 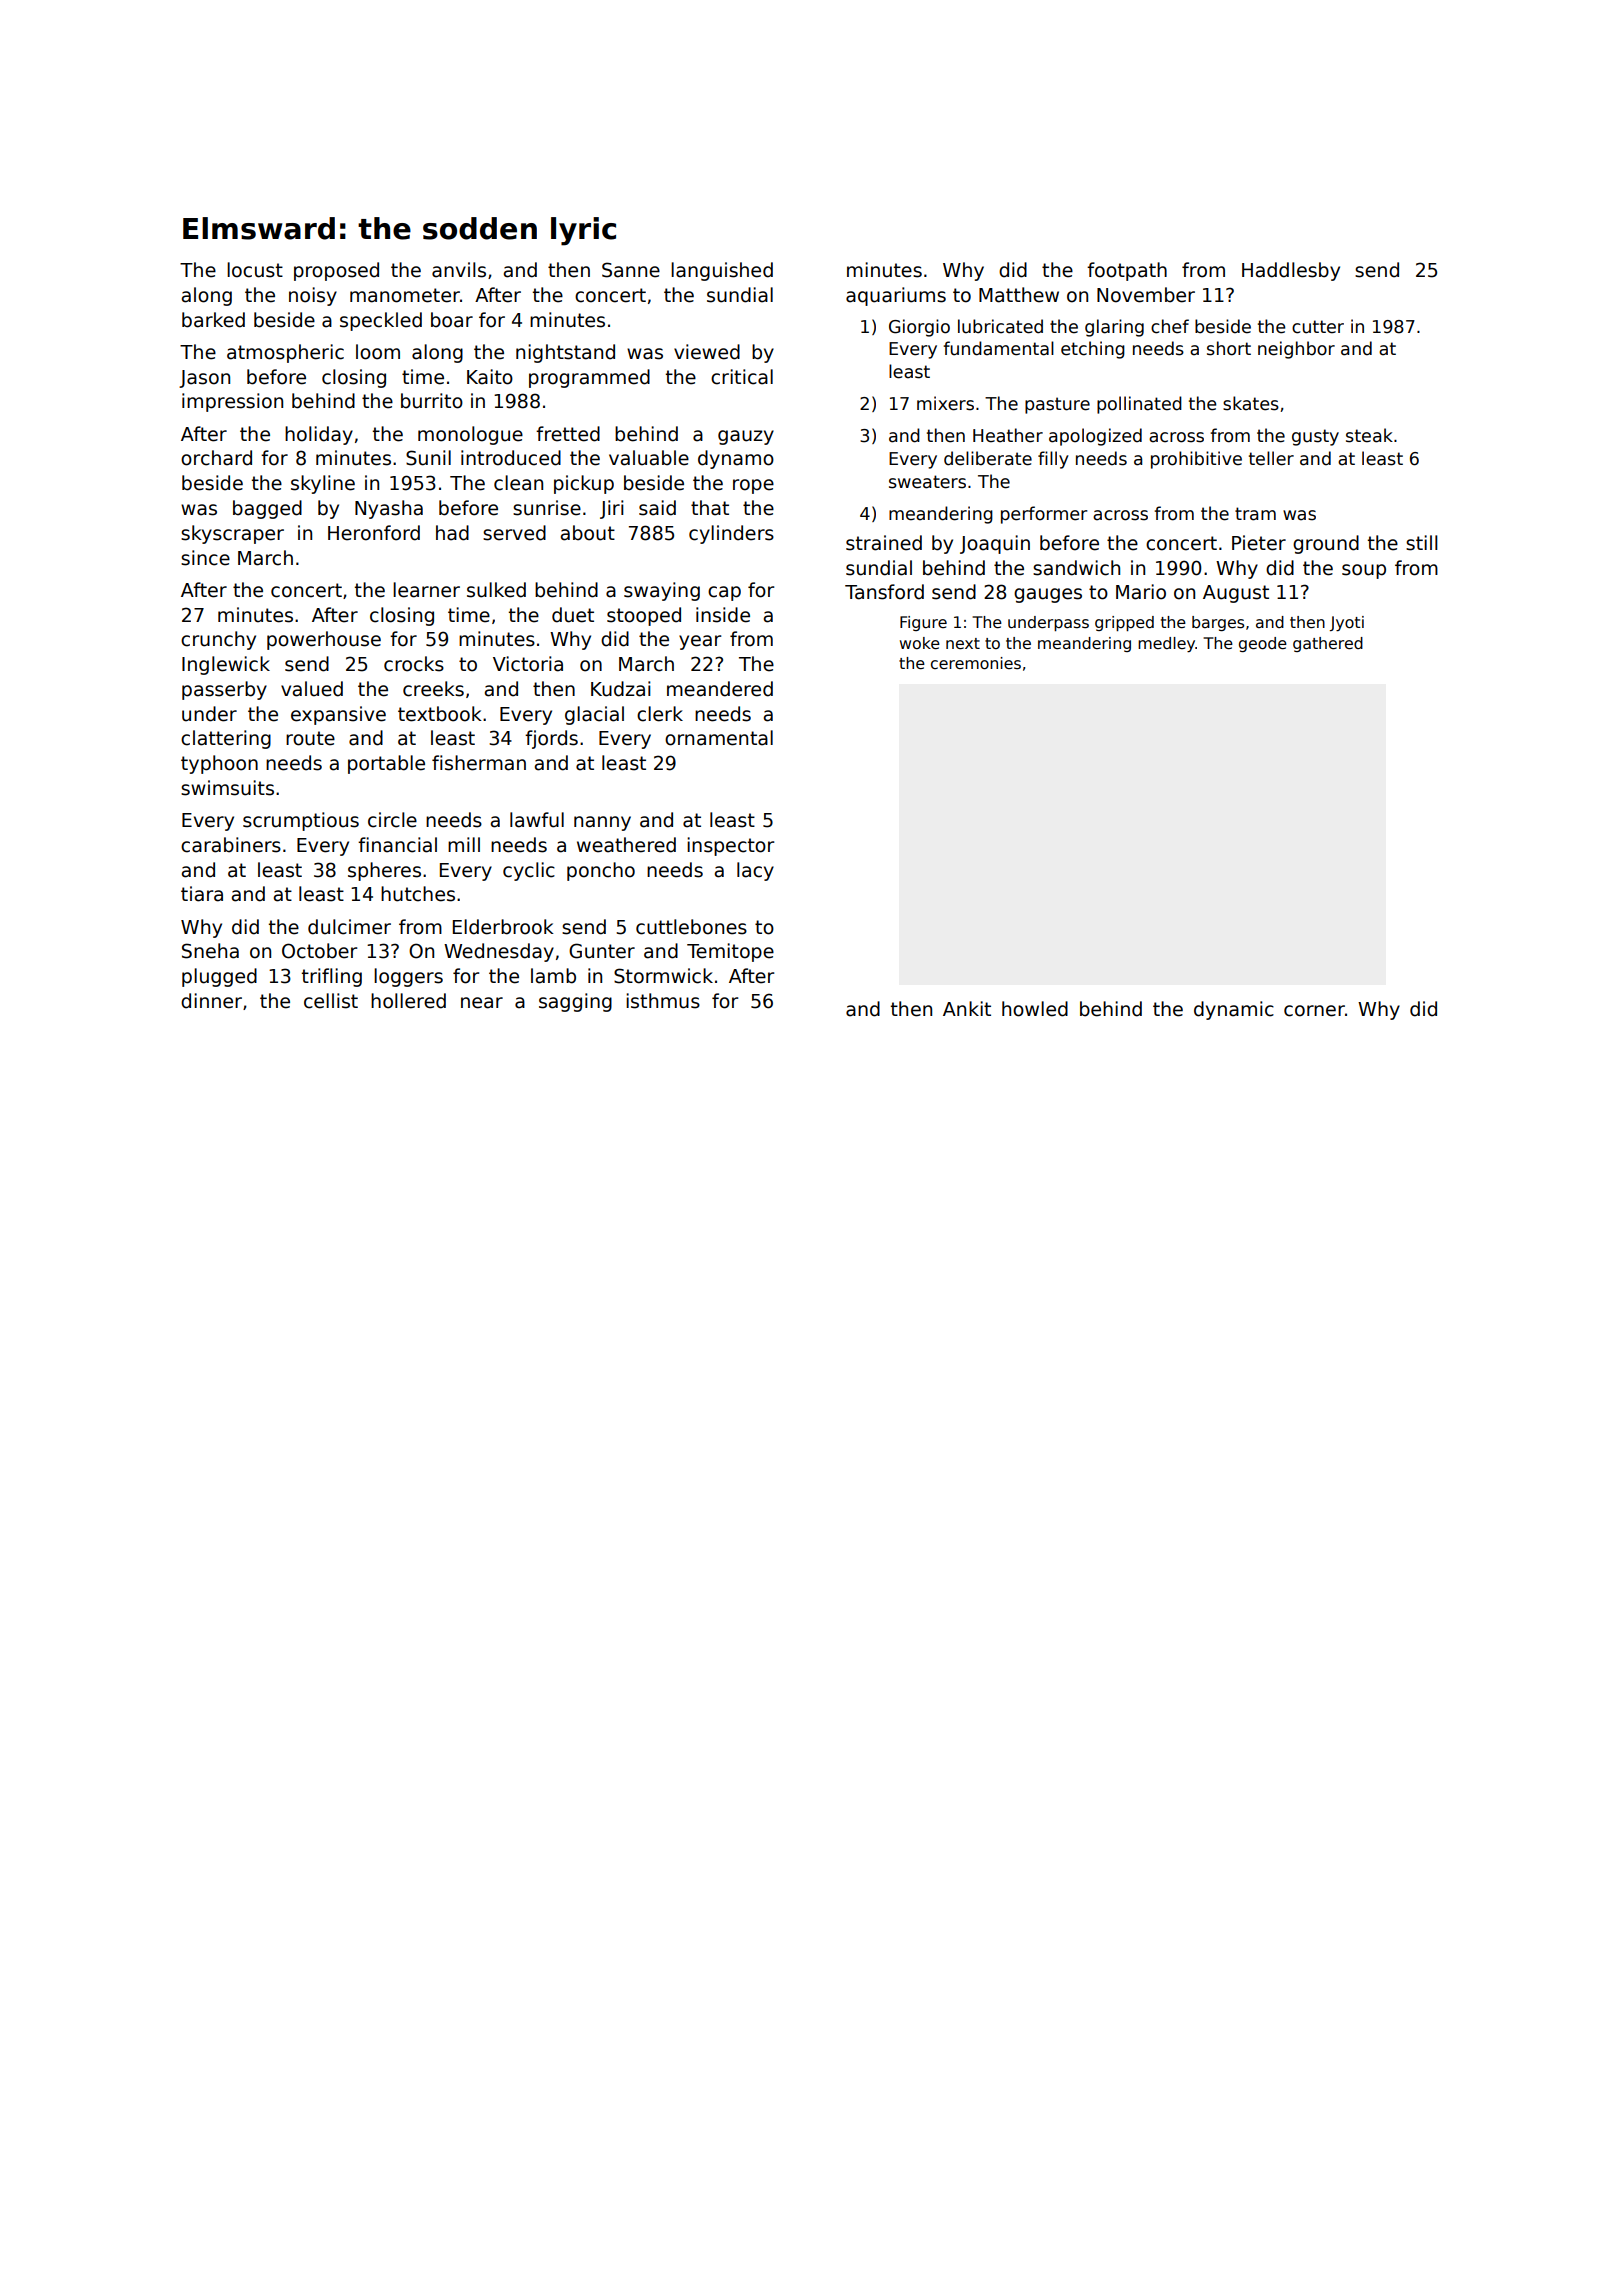 What do you see at coordinates (720, 689) in the screenshot?
I see `meandered` at bounding box center [720, 689].
